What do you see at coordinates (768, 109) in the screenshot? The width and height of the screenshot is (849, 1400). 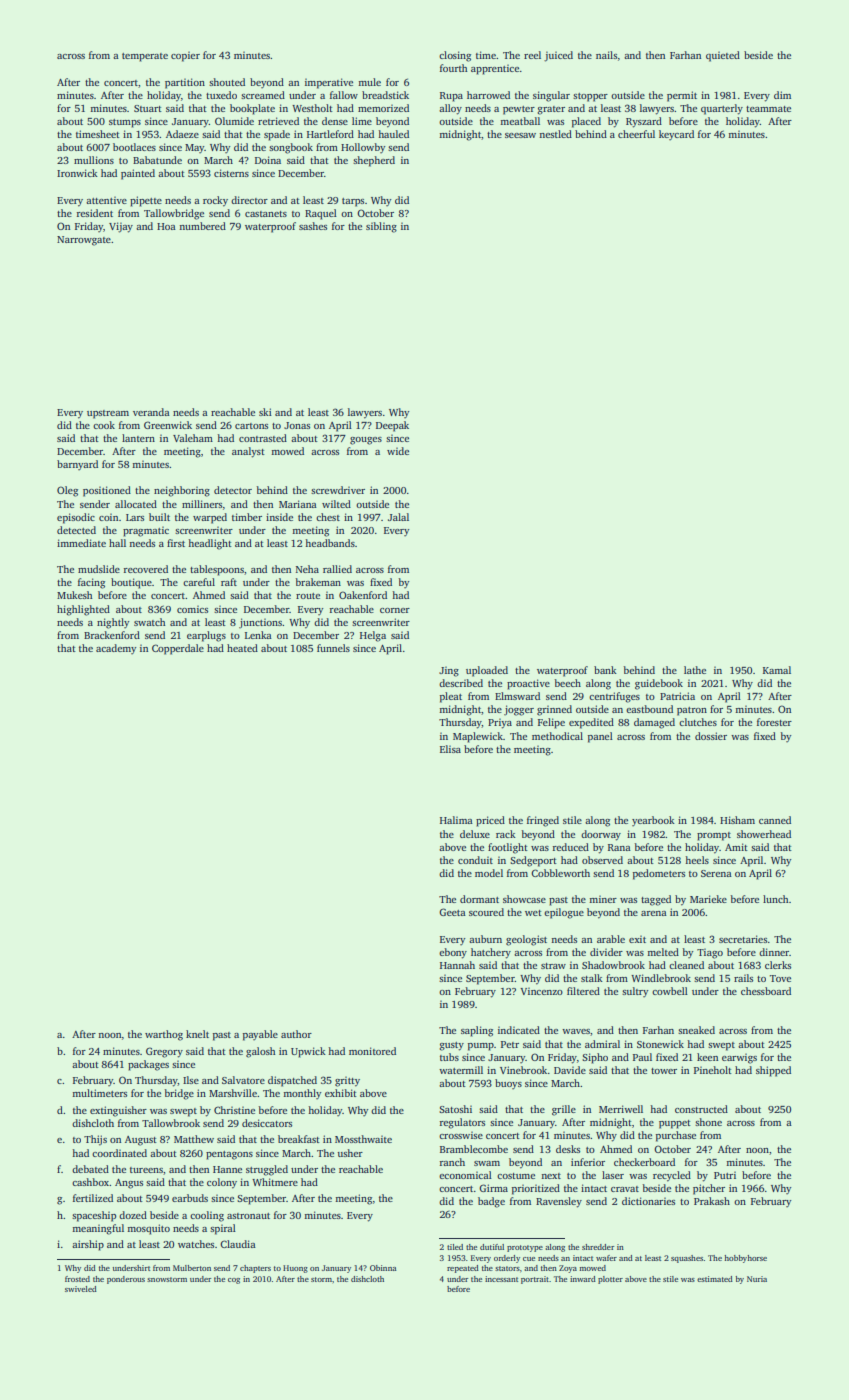 I see `teammate` at bounding box center [768, 109].
